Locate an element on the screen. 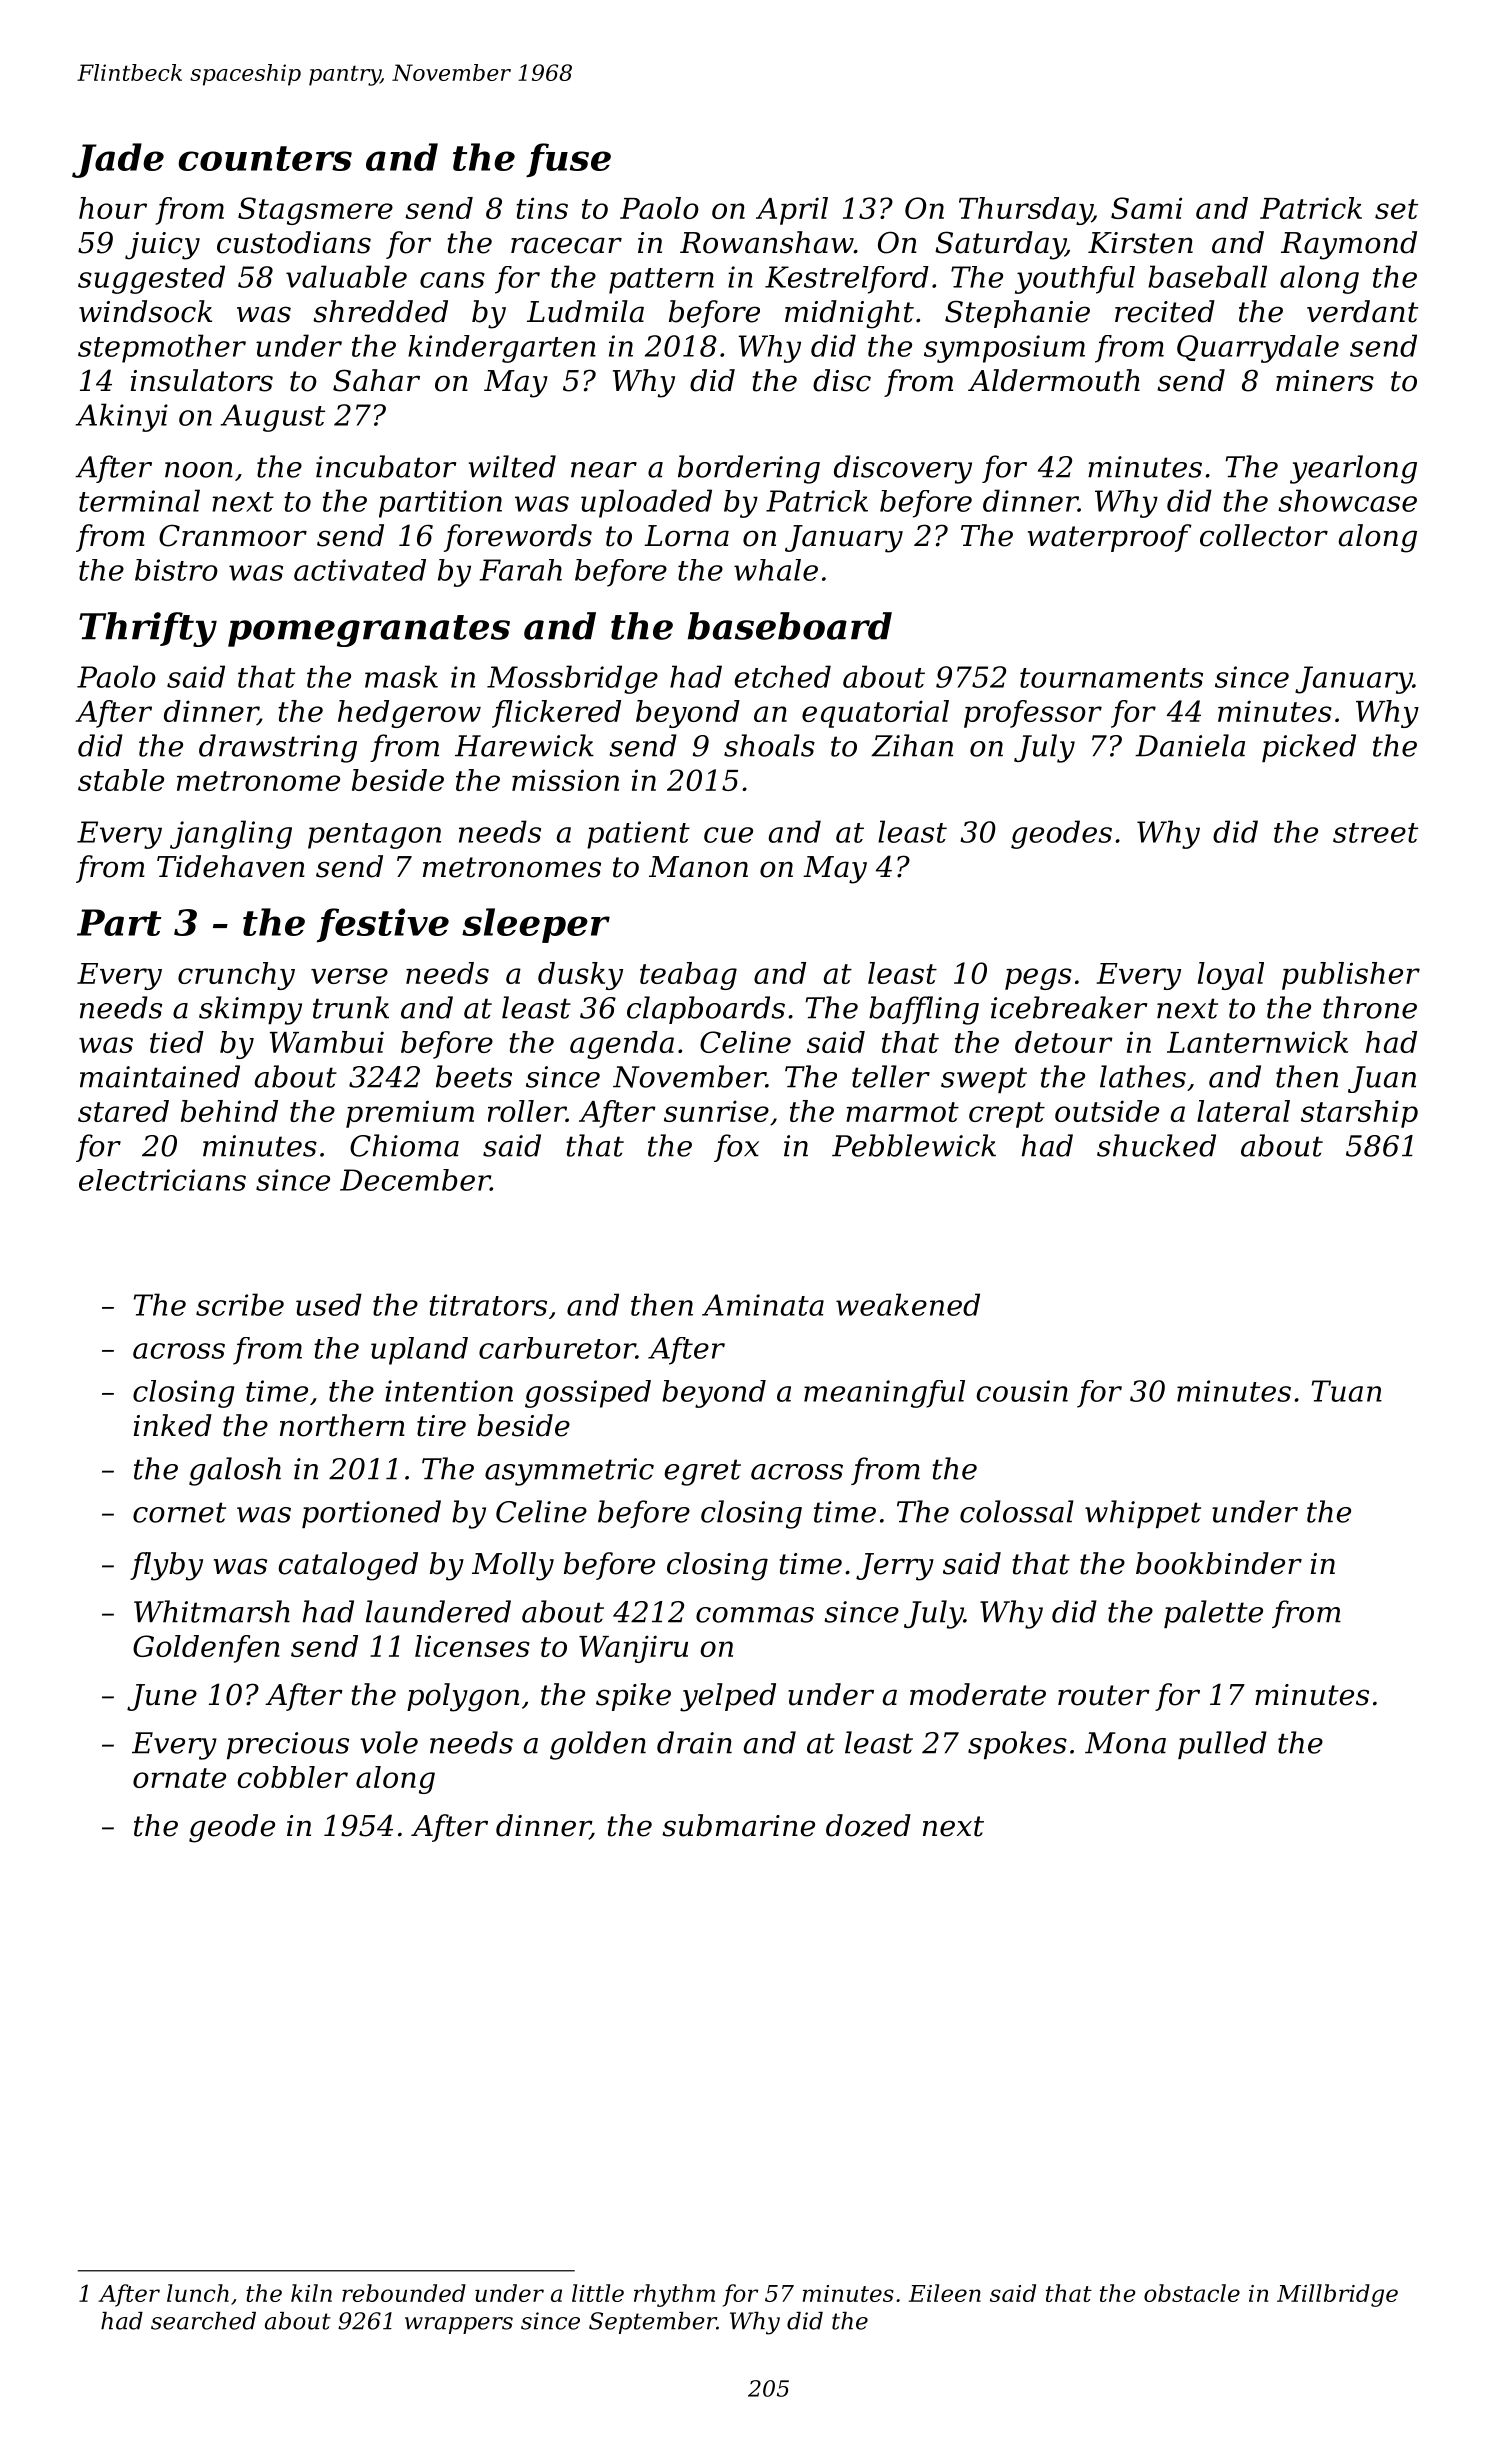 This screenshot has height=2464, width=1496. Aldermouth is located at coordinates (1054, 380).
